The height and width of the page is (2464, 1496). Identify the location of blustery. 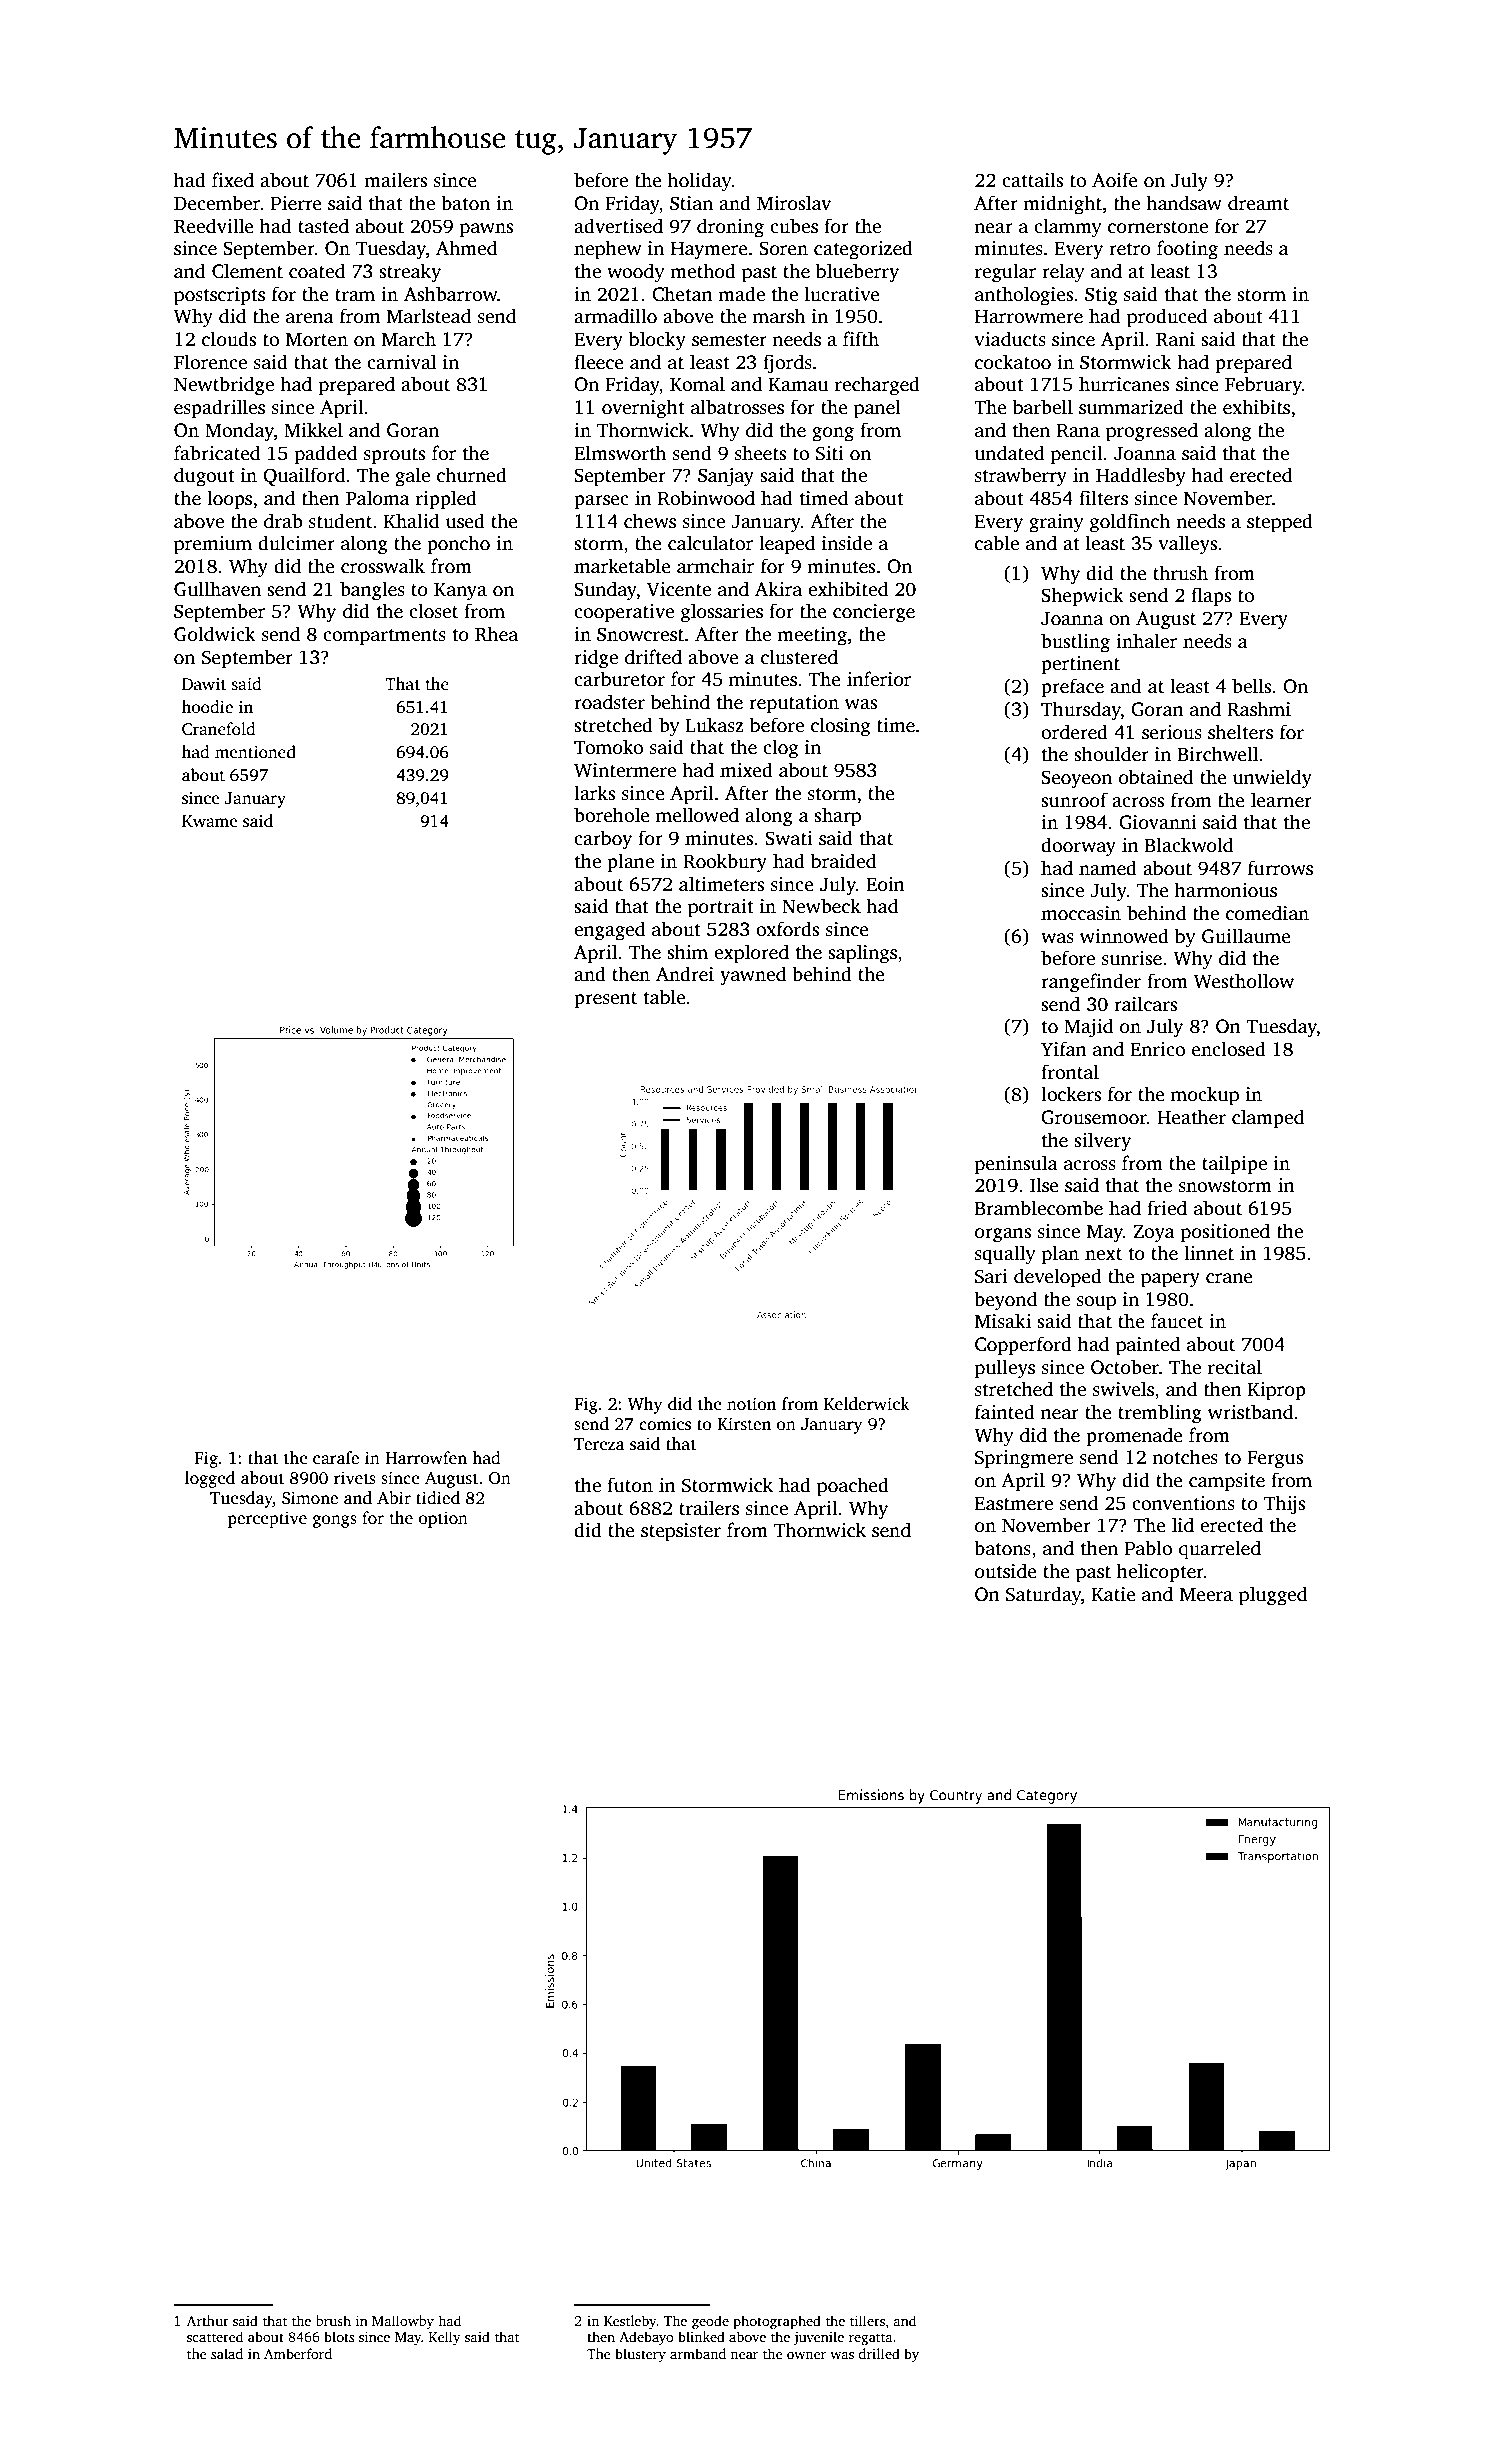
(640, 2355).
